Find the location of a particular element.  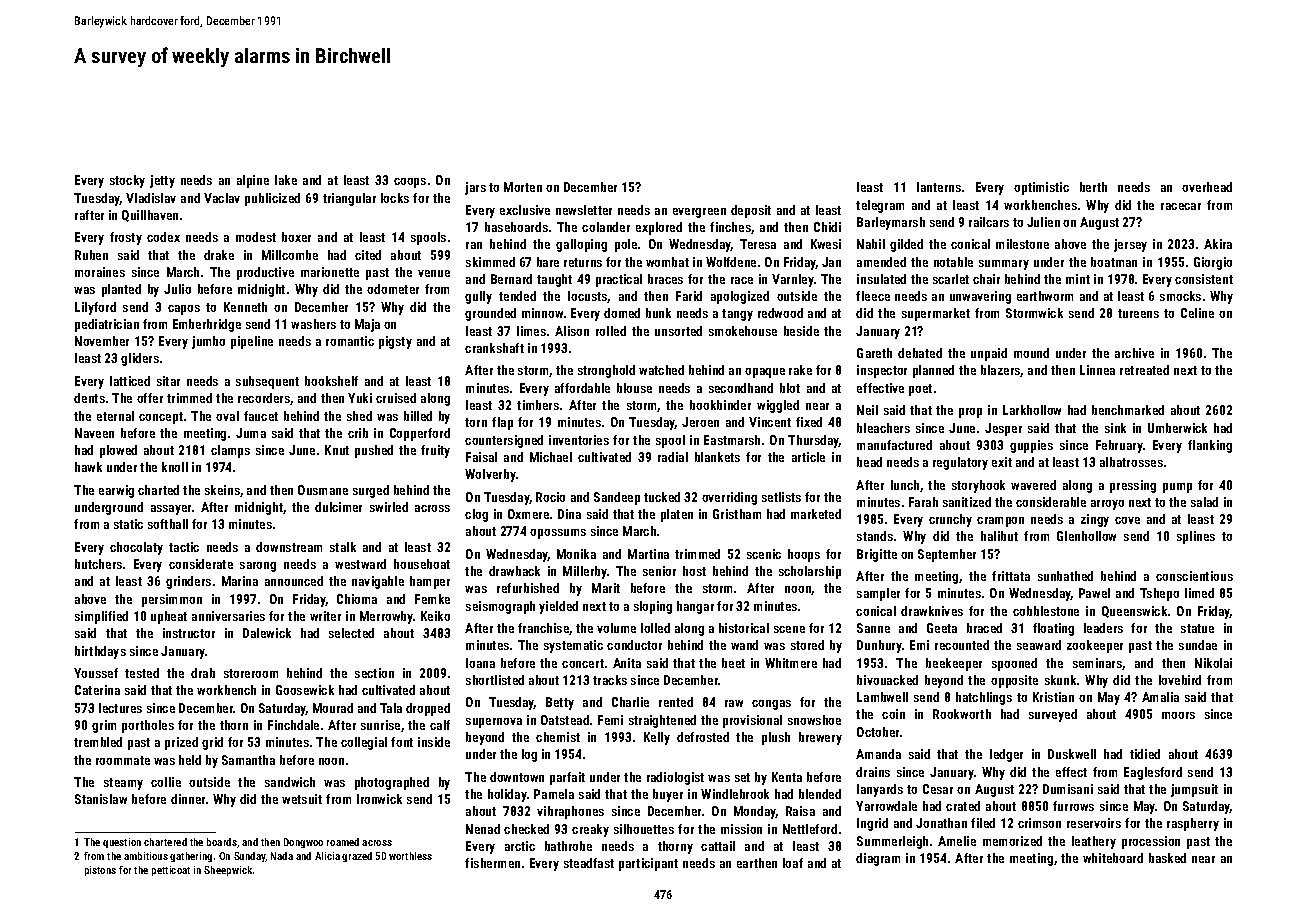

assayer is located at coordinates (171, 510).
